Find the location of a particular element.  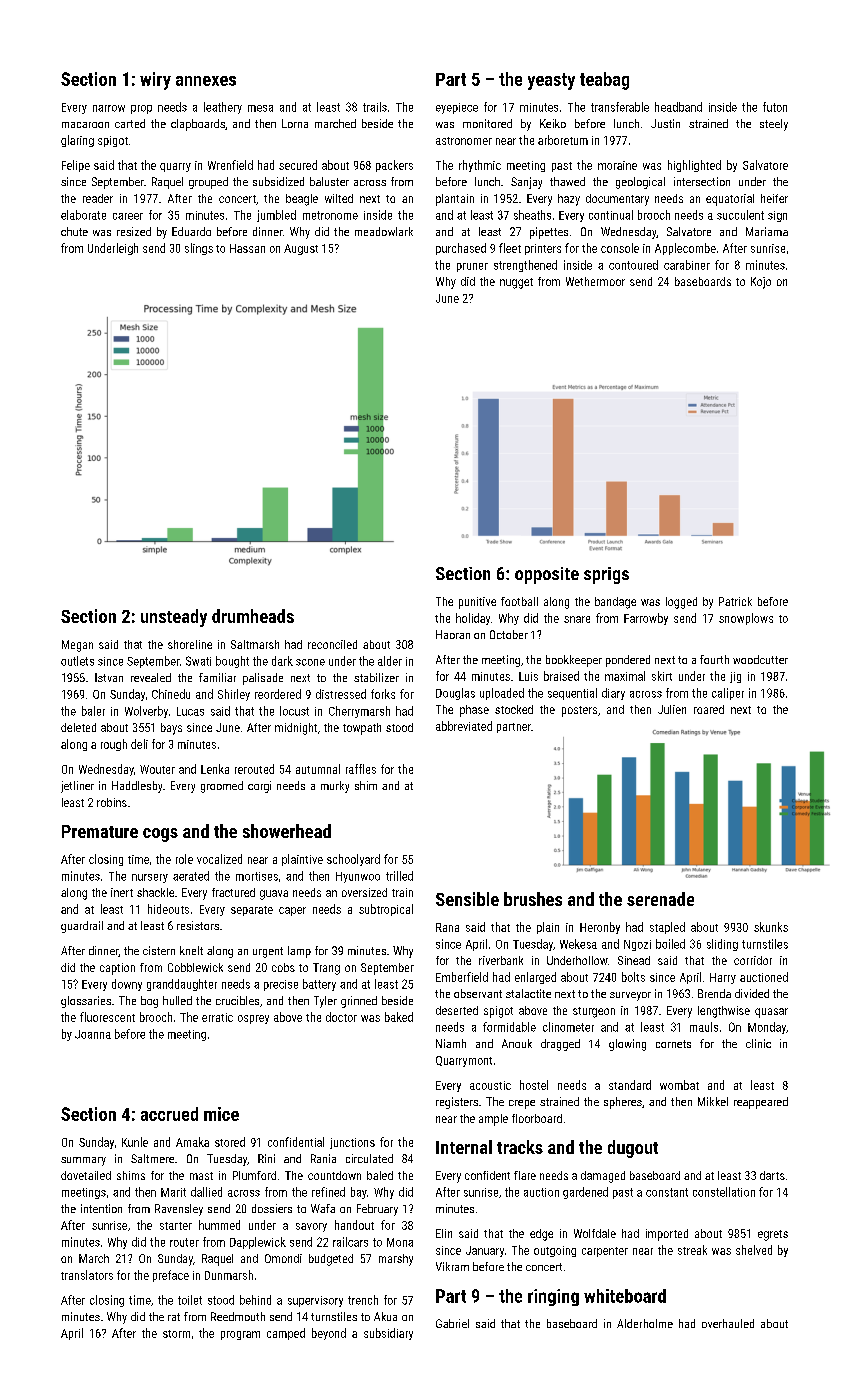

Saltmere is located at coordinates (152, 1158).
